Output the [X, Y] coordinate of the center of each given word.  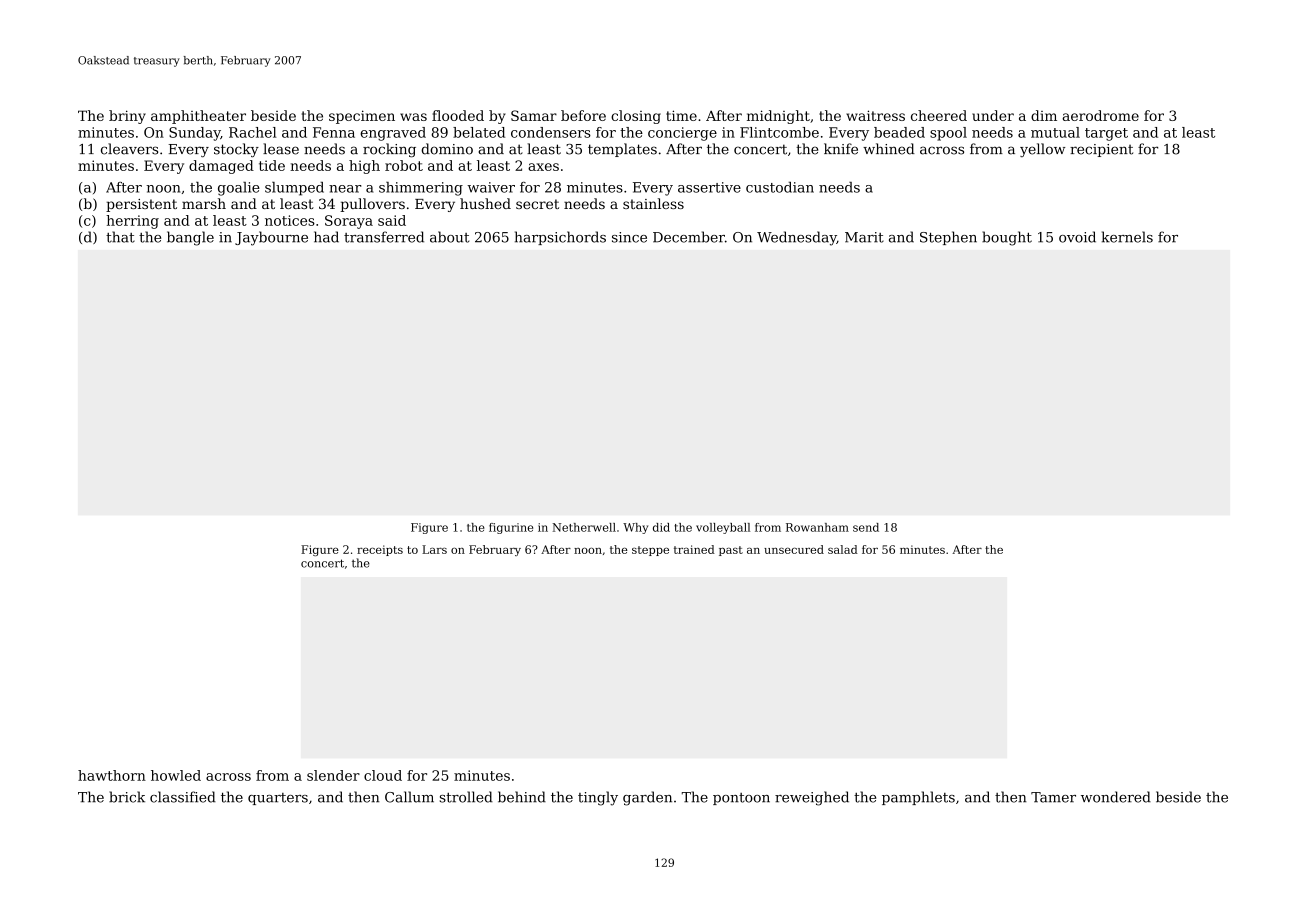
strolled [466, 797]
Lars [434, 549]
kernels [1127, 237]
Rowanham [817, 527]
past [731, 551]
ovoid [1077, 237]
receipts [380, 550]
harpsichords [560, 238]
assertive [709, 187]
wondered [1116, 797]
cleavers [129, 149]
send [866, 527]
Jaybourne [271, 238]
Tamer [1053, 797]
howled [176, 775]
